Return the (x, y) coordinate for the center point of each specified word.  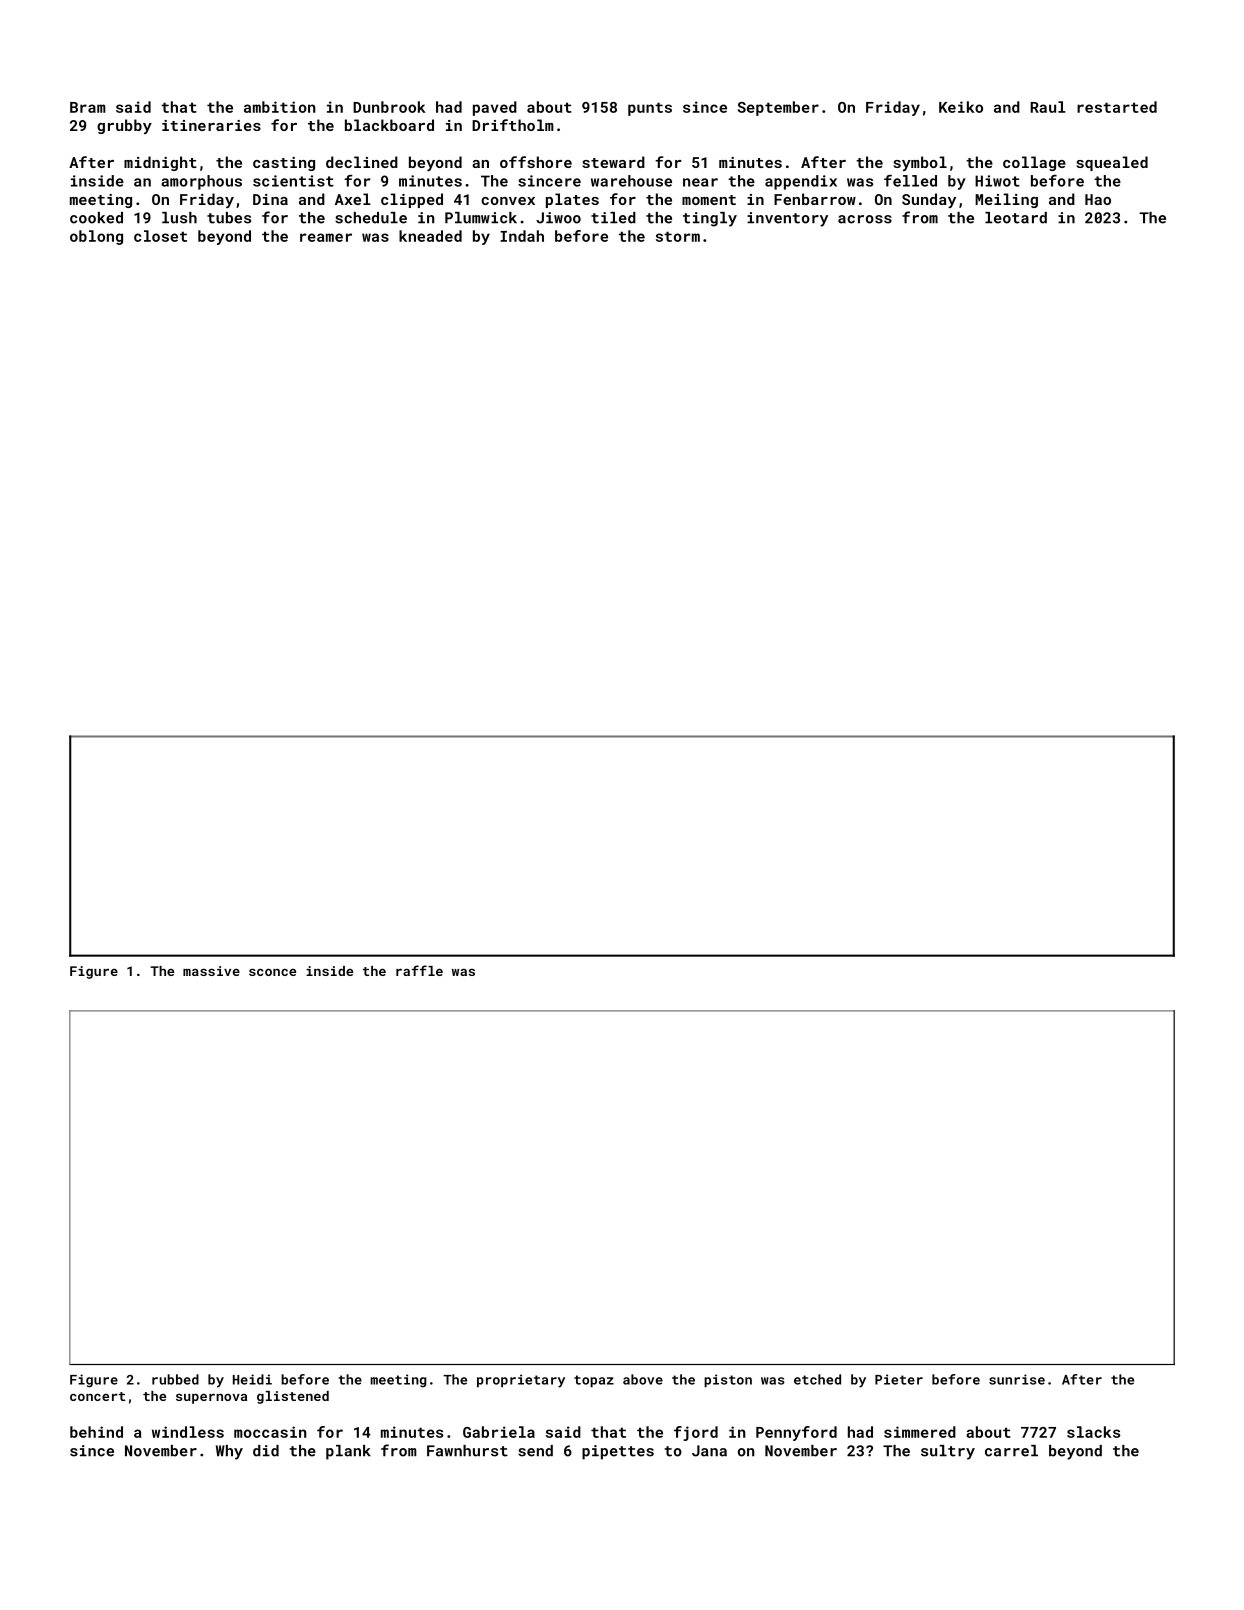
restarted (1117, 107)
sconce (272, 972)
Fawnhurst (467, 1451)
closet (160, 236)
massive (211, 971)
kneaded (430, 236)
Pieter (899, 1379)
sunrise (1017, 1379)
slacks (1093, 1432)
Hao (1098, 199)
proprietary (521, 1381)
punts (650, 109)
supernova (211, 1398)
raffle (419, 970)
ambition (279, 107)
